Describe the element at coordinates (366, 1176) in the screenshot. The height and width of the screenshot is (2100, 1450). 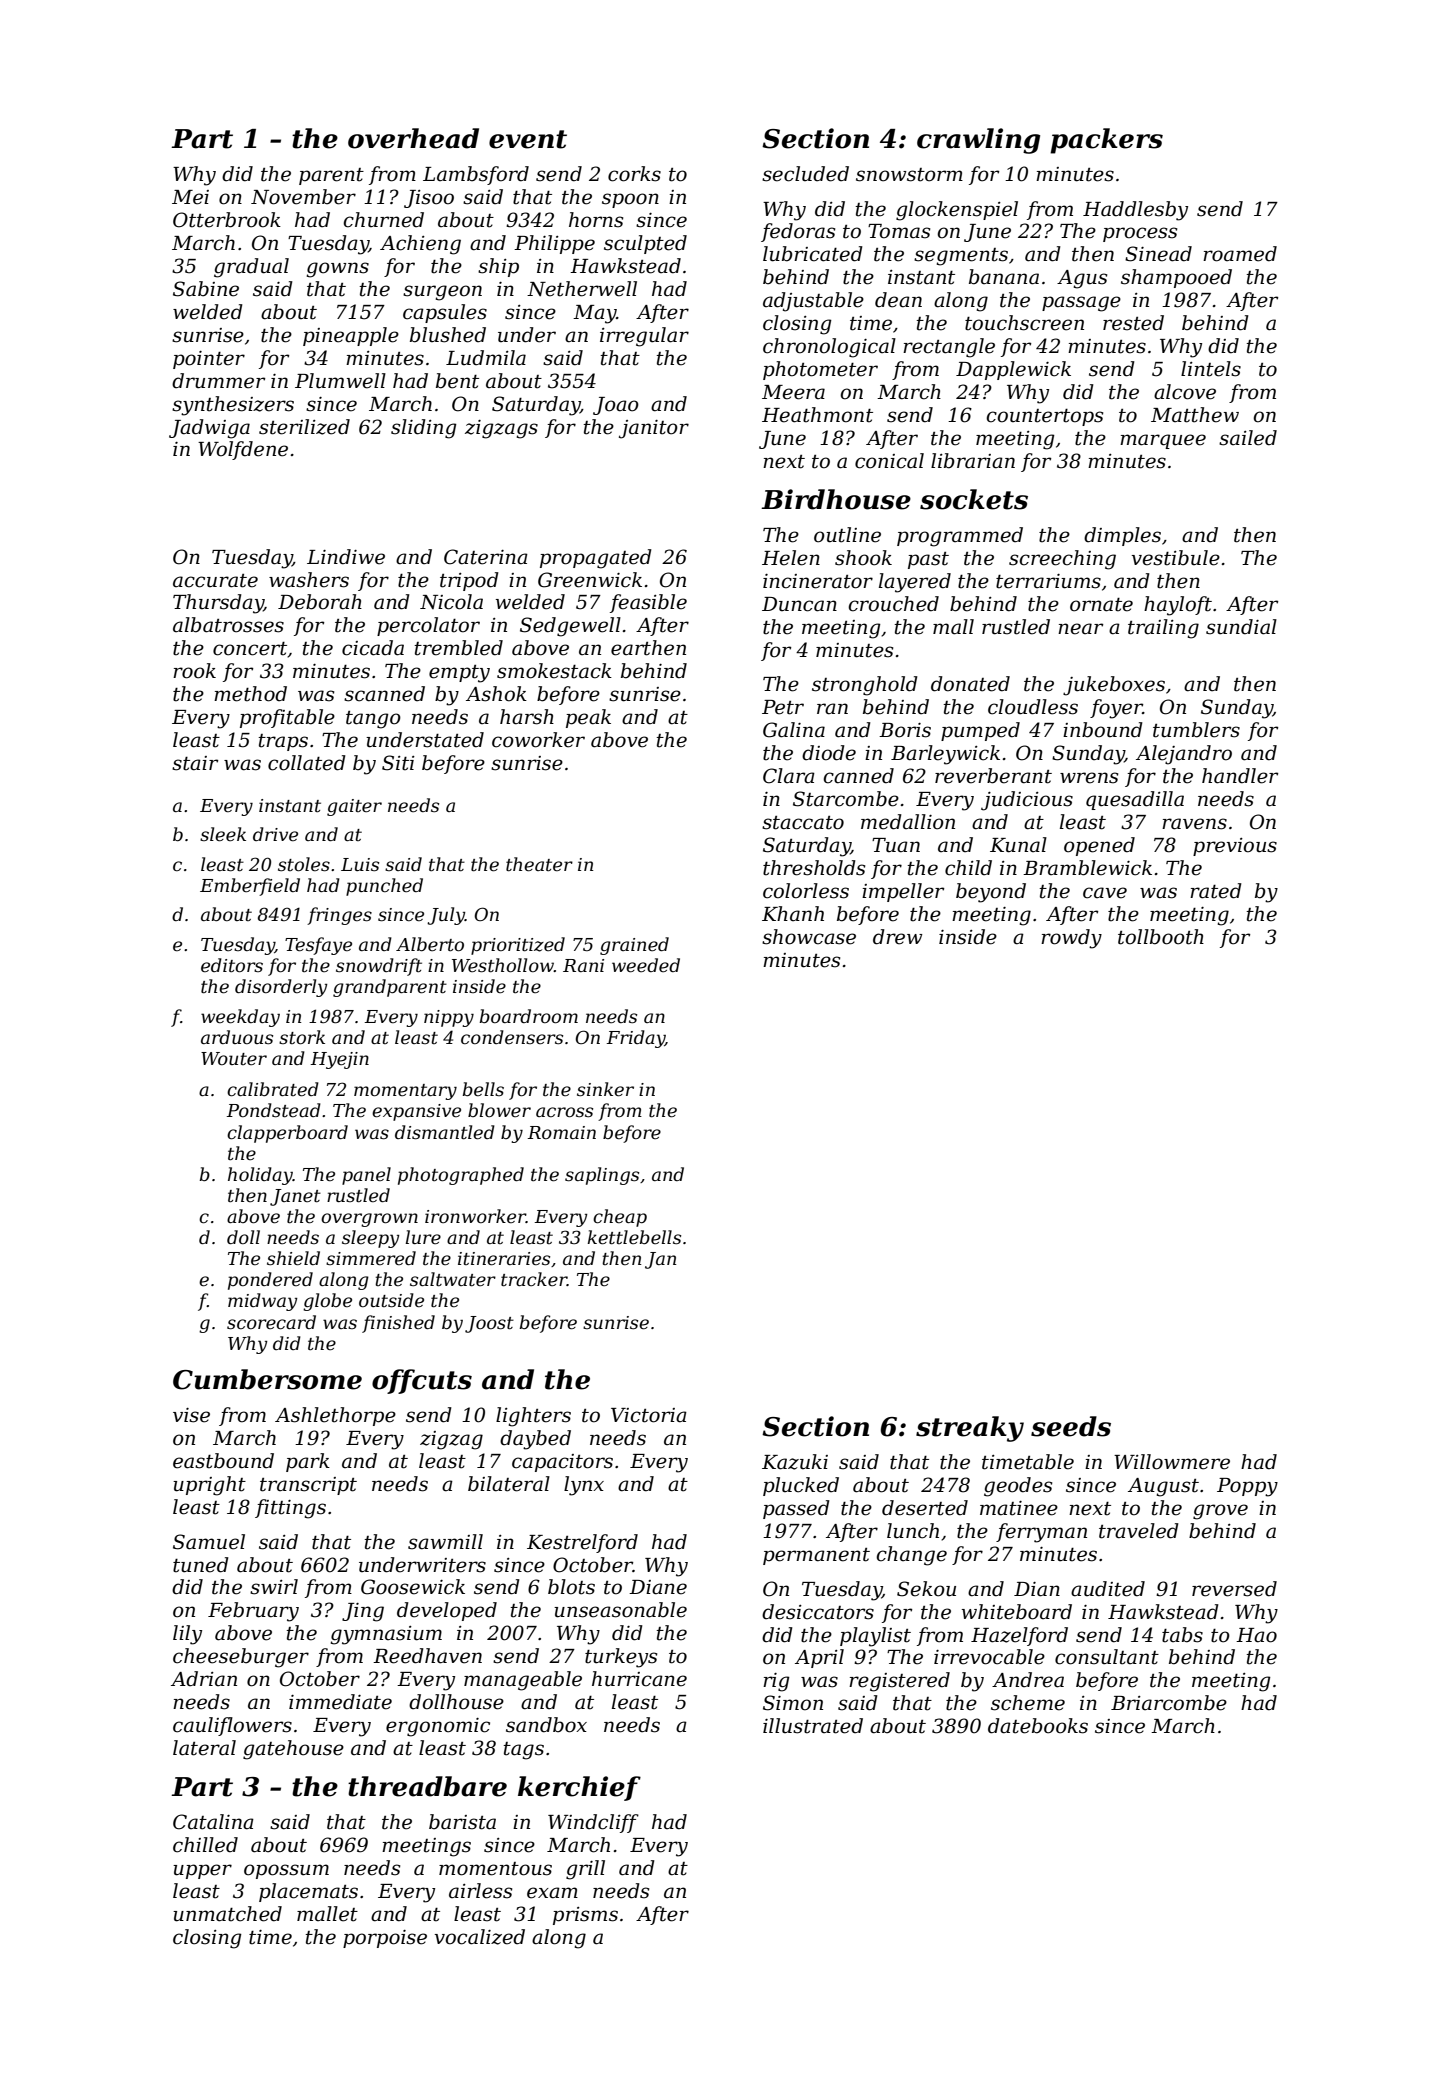
I see `panel` at that location.
